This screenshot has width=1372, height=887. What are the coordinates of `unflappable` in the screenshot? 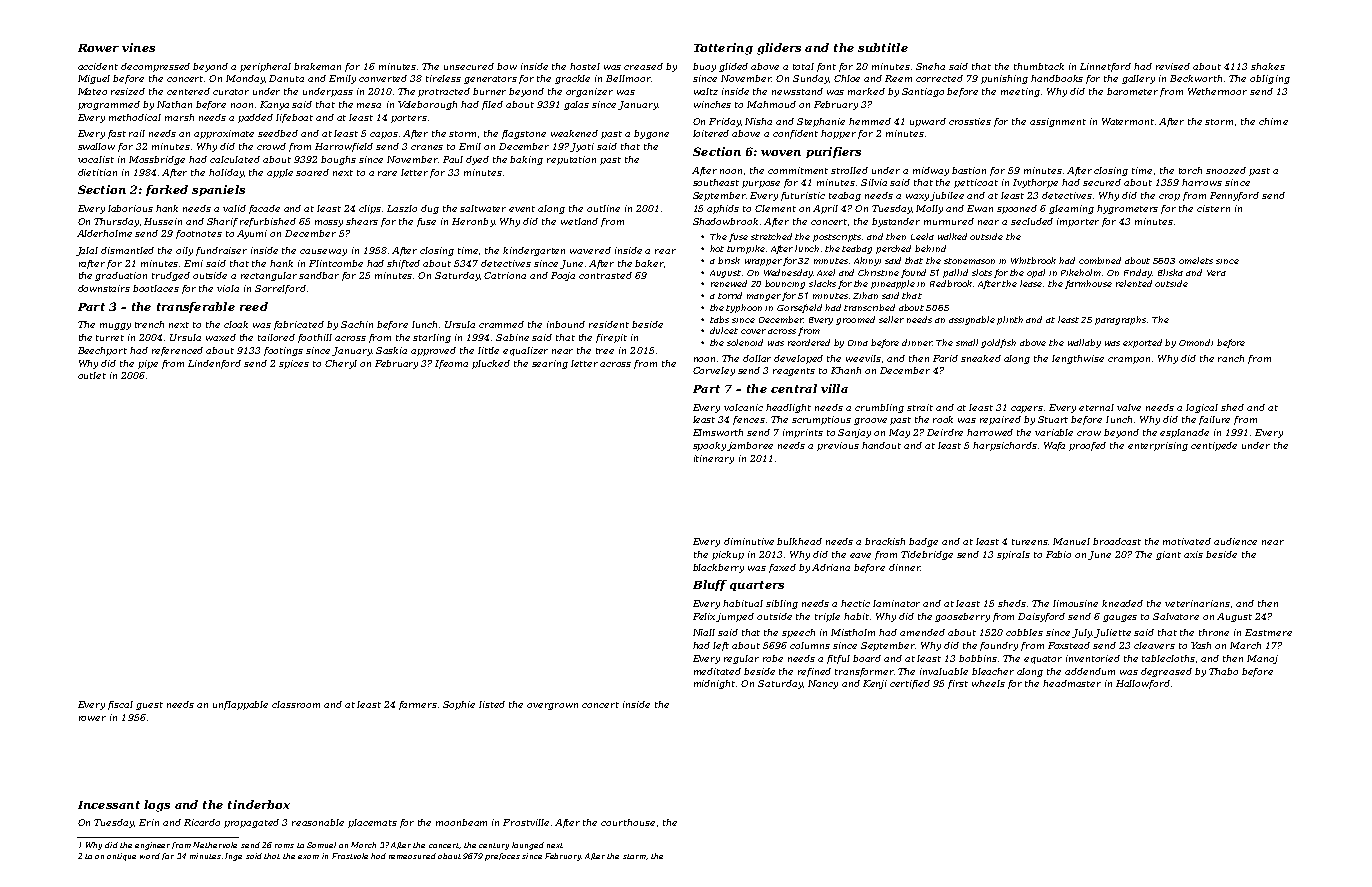 It's located at (240, 705).
